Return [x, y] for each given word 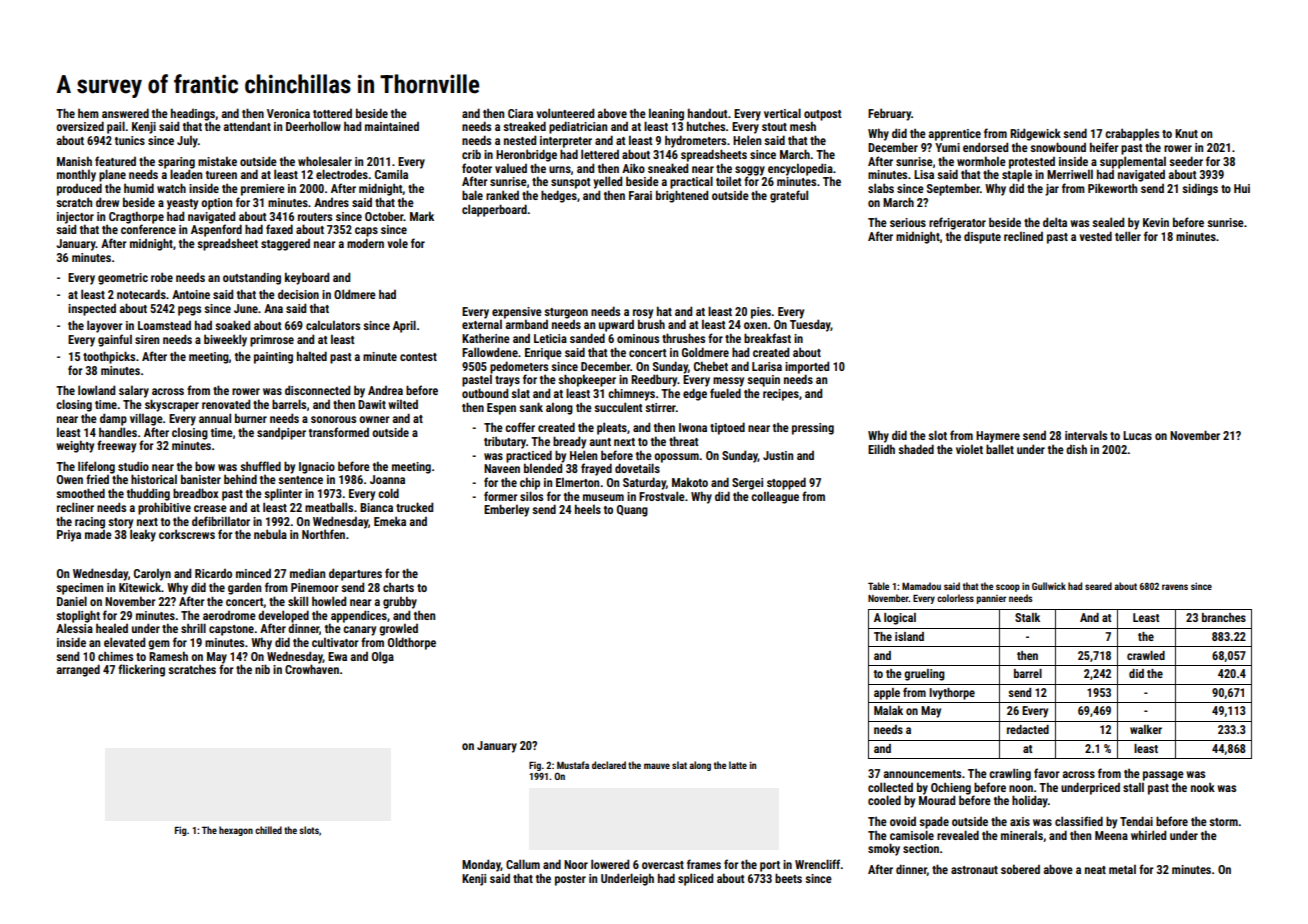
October [384, 216]
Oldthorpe [412, 643]
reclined [1023, 236]
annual [215, 418]
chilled [268, 830]
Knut [1186, 133]
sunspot [571, 183]
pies [761, 313]
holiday [1030, 801]
